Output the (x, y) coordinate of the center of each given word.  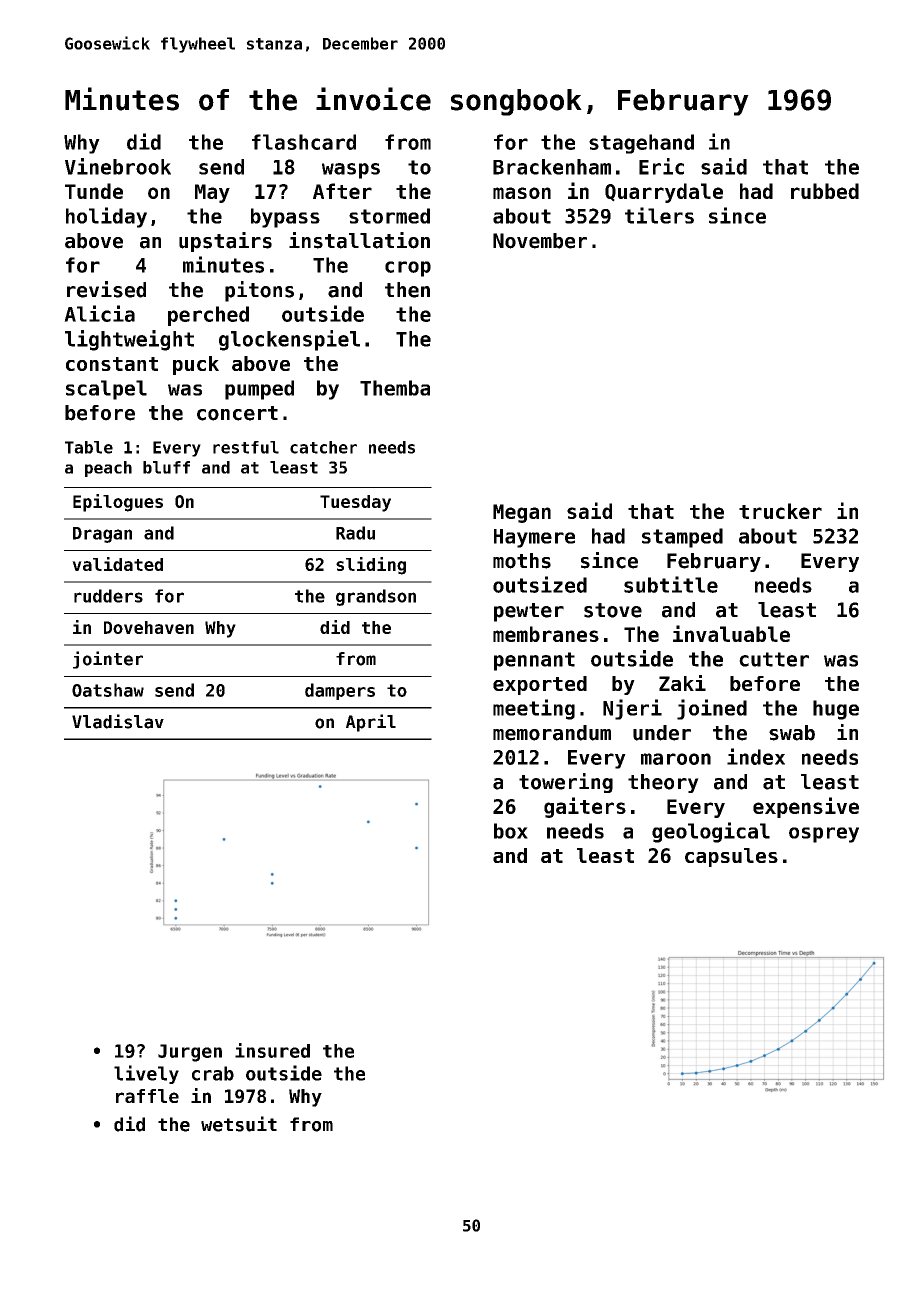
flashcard (304, 142)
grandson (376, 597)
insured (272, 1050)
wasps (351, 171)
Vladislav (118, 721)
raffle (147, 1096)
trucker (780, 511)
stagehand (641, 144)
